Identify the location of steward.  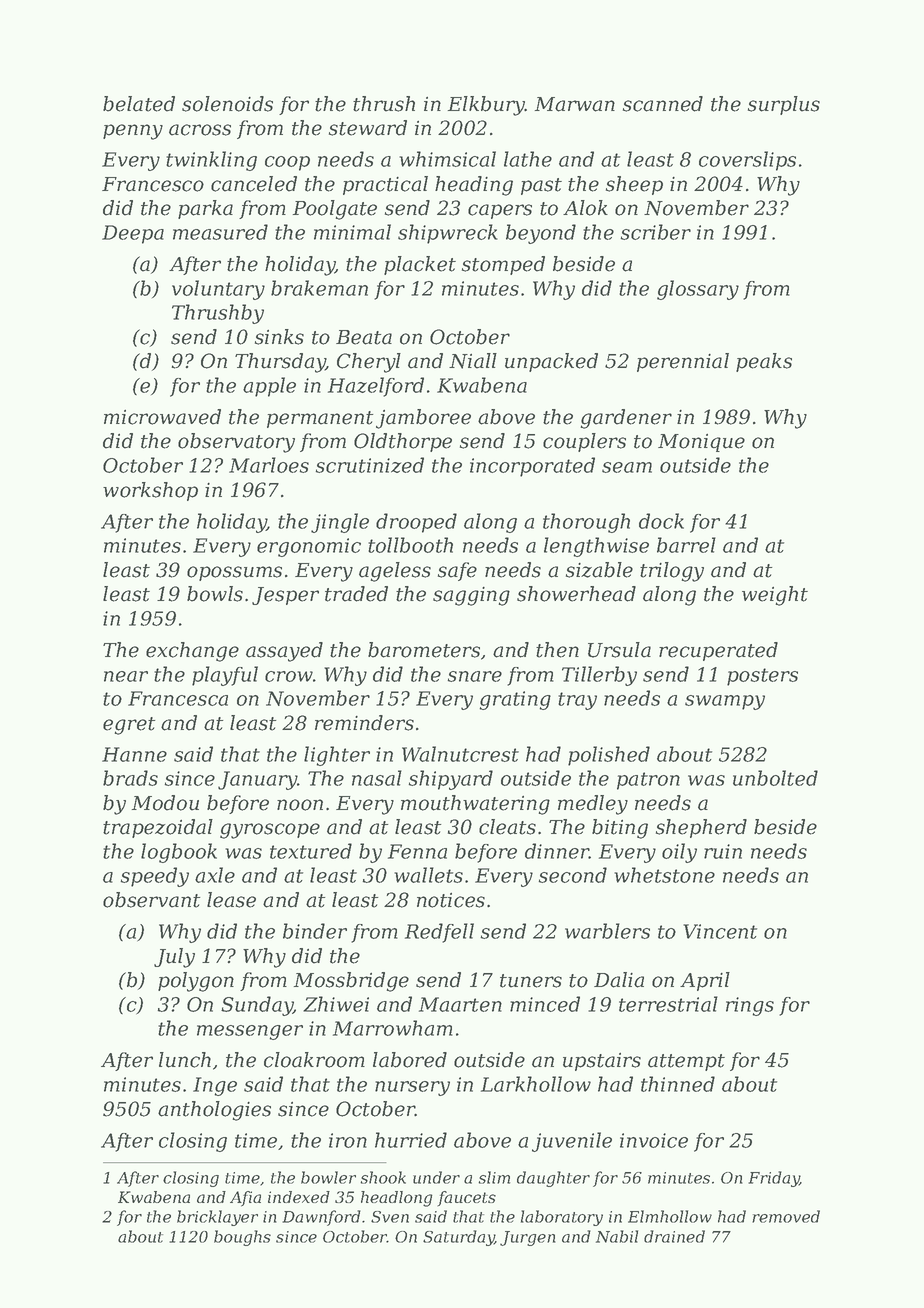
(368, 128).
